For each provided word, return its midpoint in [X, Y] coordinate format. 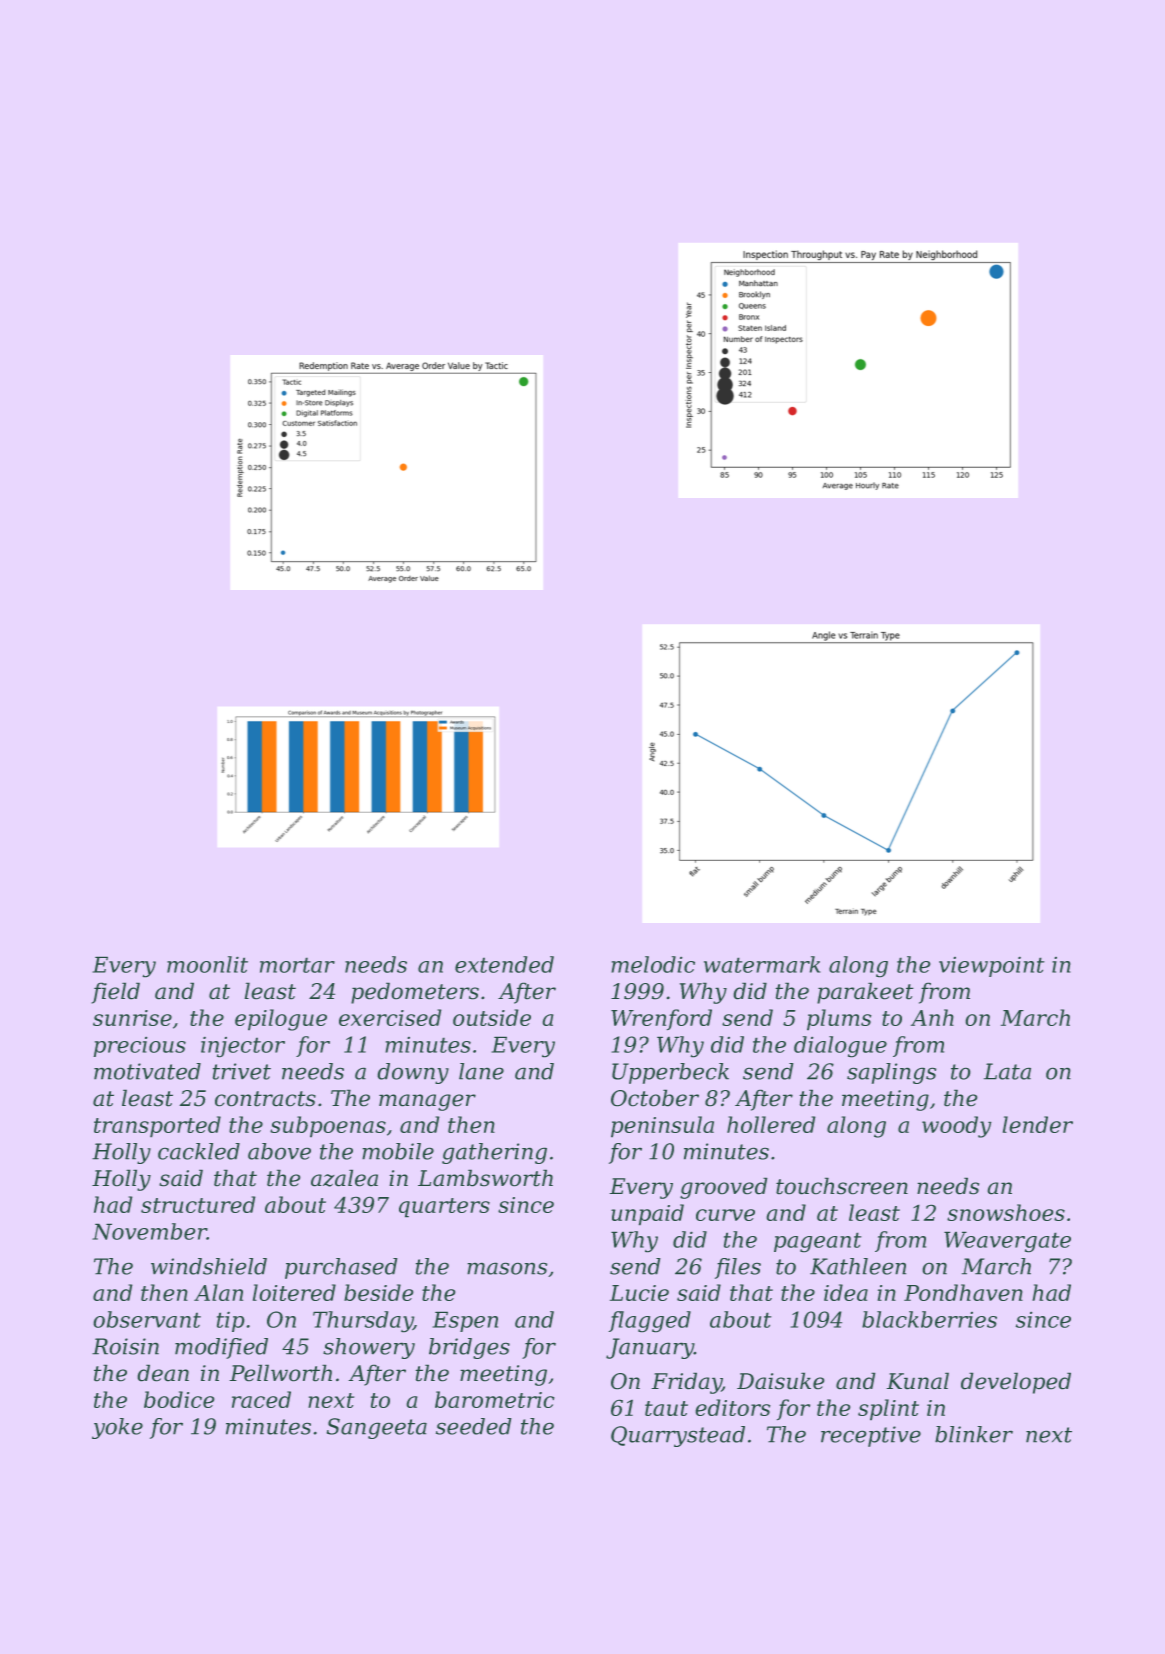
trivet [242, 1071]
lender [1038, 1124]
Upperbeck [670, 1073]
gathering [494, 1153]
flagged [650, 1321]
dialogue [840, 1046]
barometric [494, 1399]
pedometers [415, 993]
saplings [891, 1073]
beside [378, 1292]
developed [1016, 1383]
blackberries [929, 1319]
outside [492, 1017]
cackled [199, 1151]
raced [261, 1399]
